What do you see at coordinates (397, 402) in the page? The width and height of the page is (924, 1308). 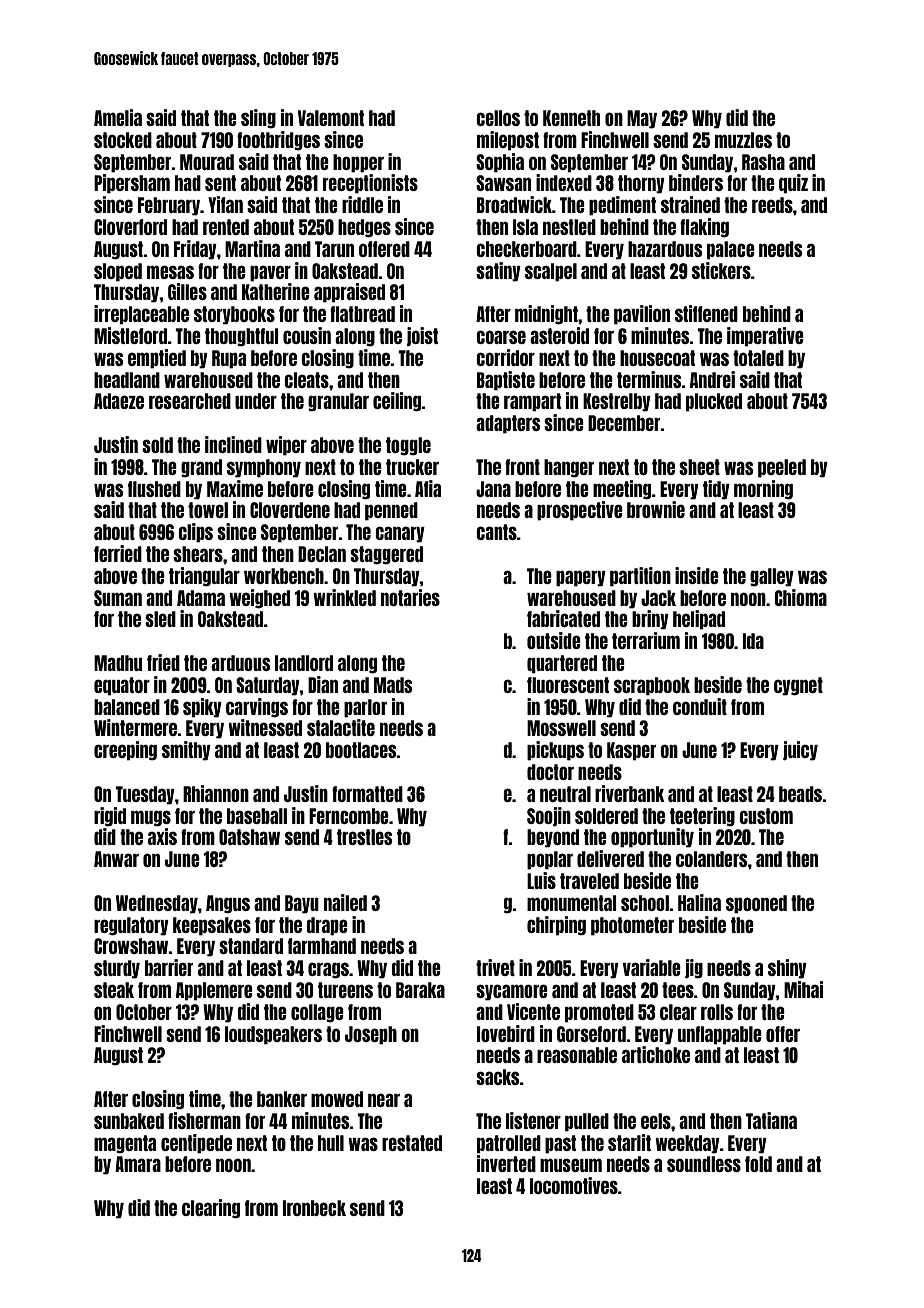 I see `ceiling` at bounding box center [397, 402].
